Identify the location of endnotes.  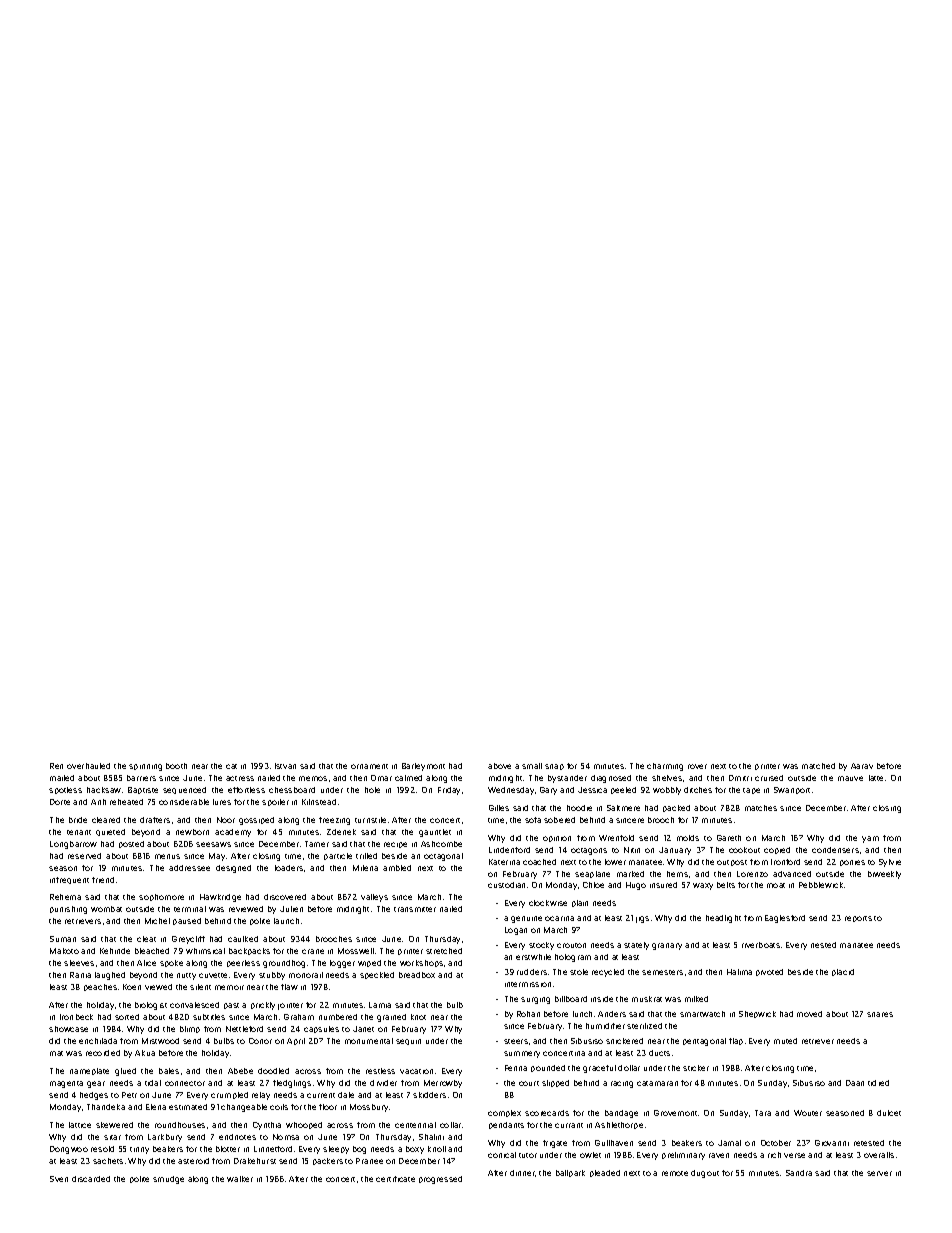
(237, 1137).
